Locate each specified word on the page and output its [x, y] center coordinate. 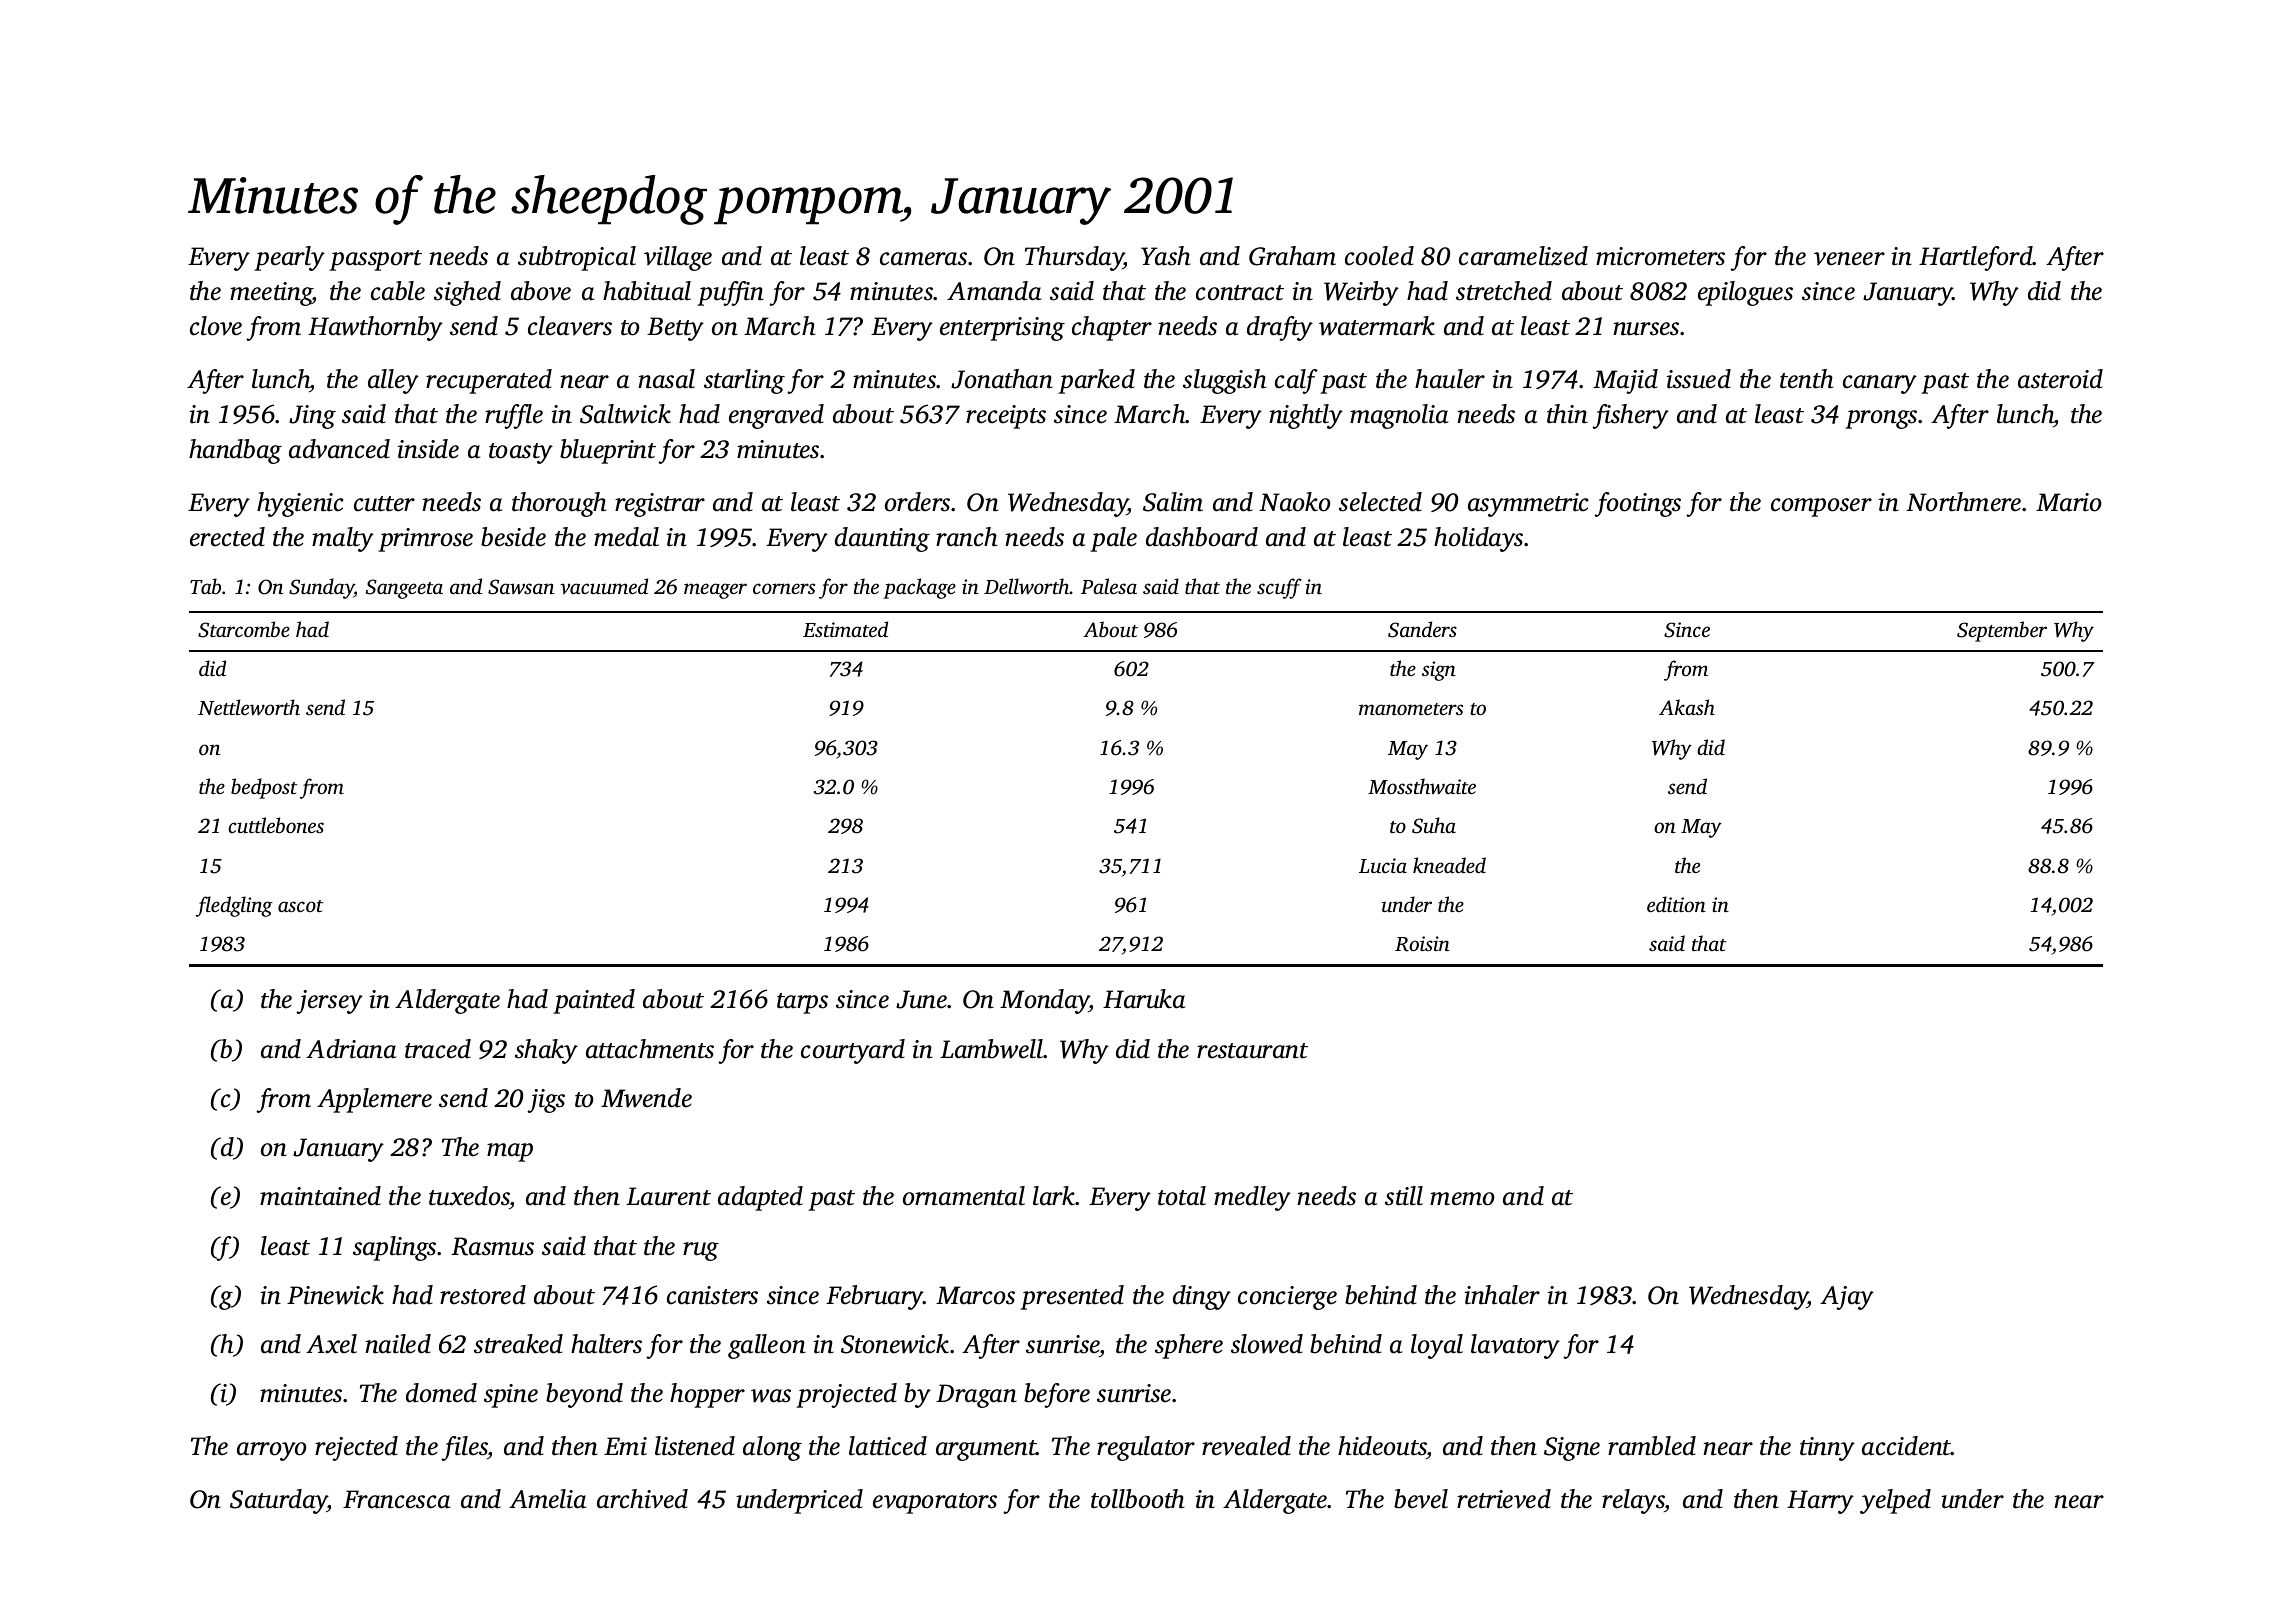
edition [1676, 904]
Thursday [1074, 258]
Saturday [279, 1501]
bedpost [264, 788]
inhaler [1502, 1295]
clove [216, 326]
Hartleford [1976, 258]
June [922, 999]
